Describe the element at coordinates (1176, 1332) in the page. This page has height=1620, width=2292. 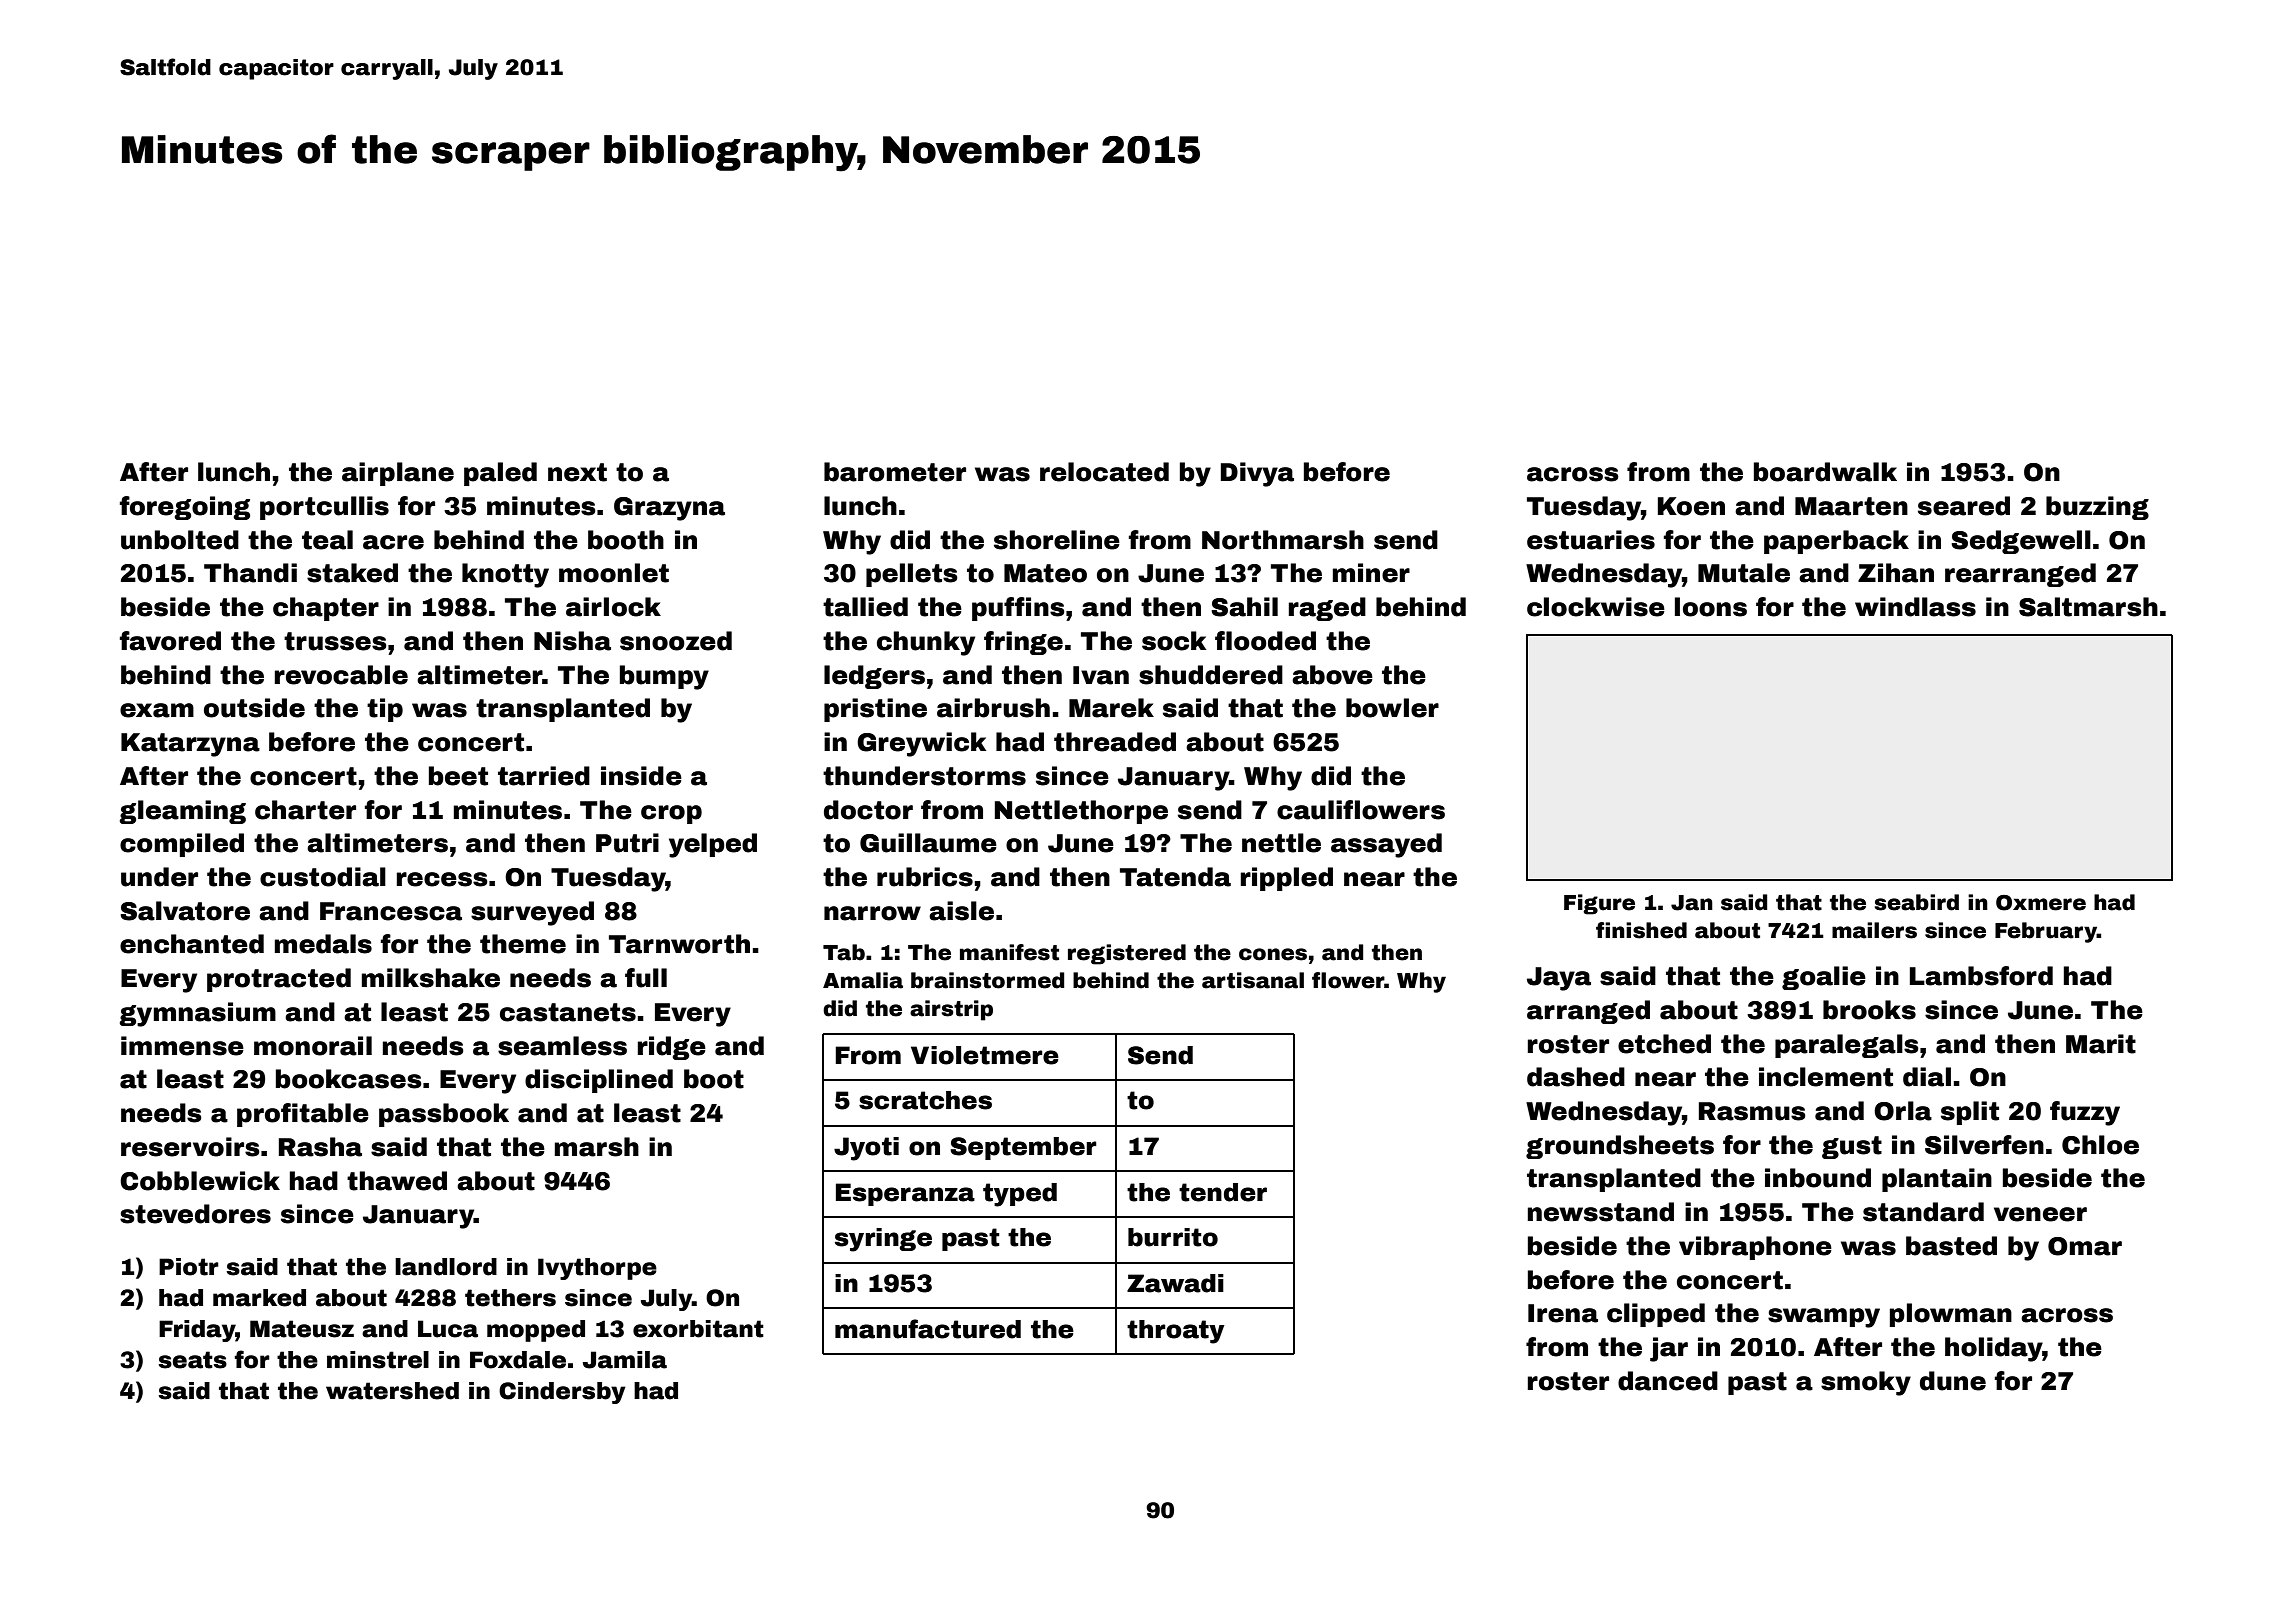
I see `throaty` at that location.
